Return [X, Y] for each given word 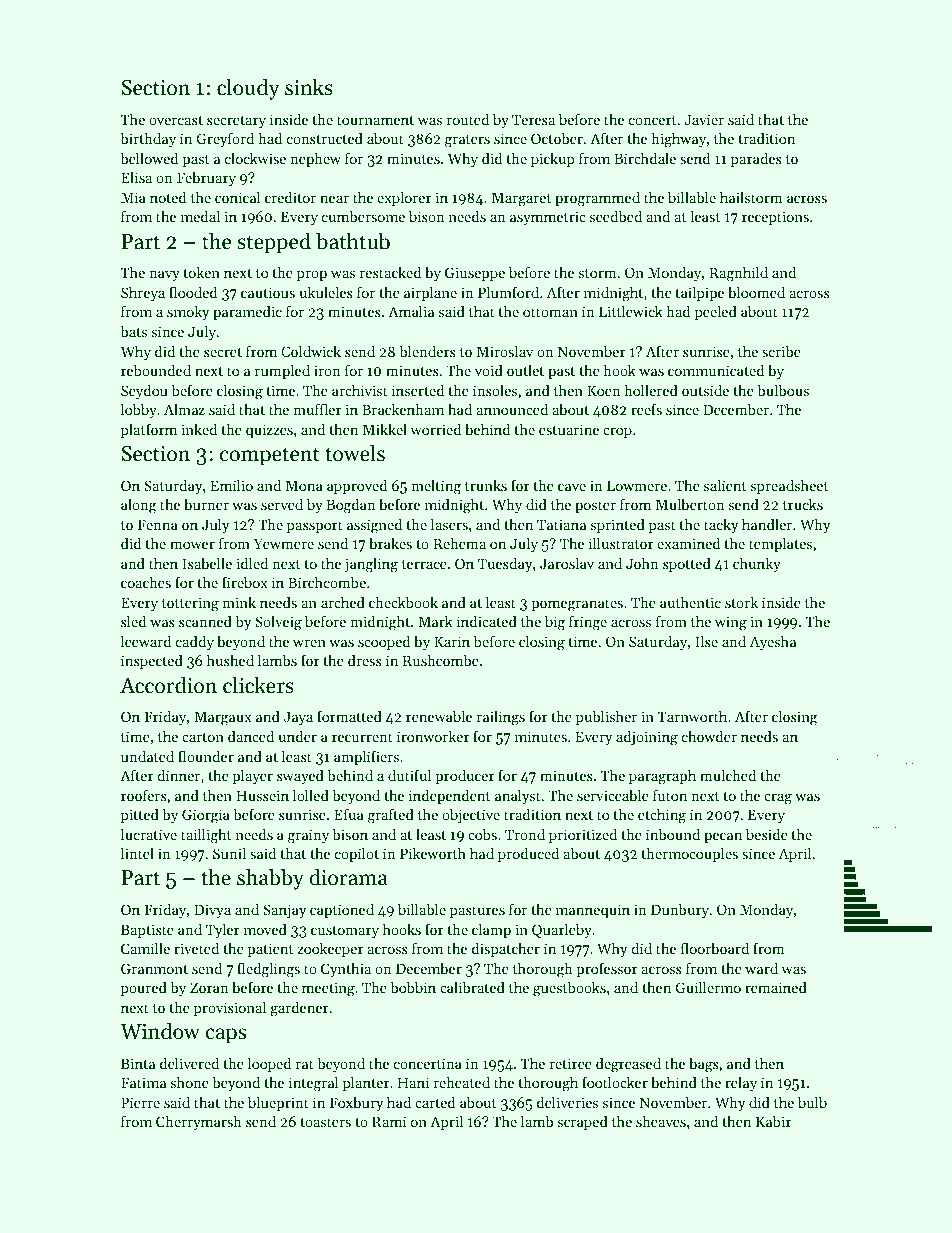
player [252, 777]
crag [778, 799]
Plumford [508, 292]
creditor [290, 197]
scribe [781, 351]
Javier [704, 119]
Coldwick [311, 351]
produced [528, 855]
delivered [189, 1063]
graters [467, 141]
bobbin [413, 987]
